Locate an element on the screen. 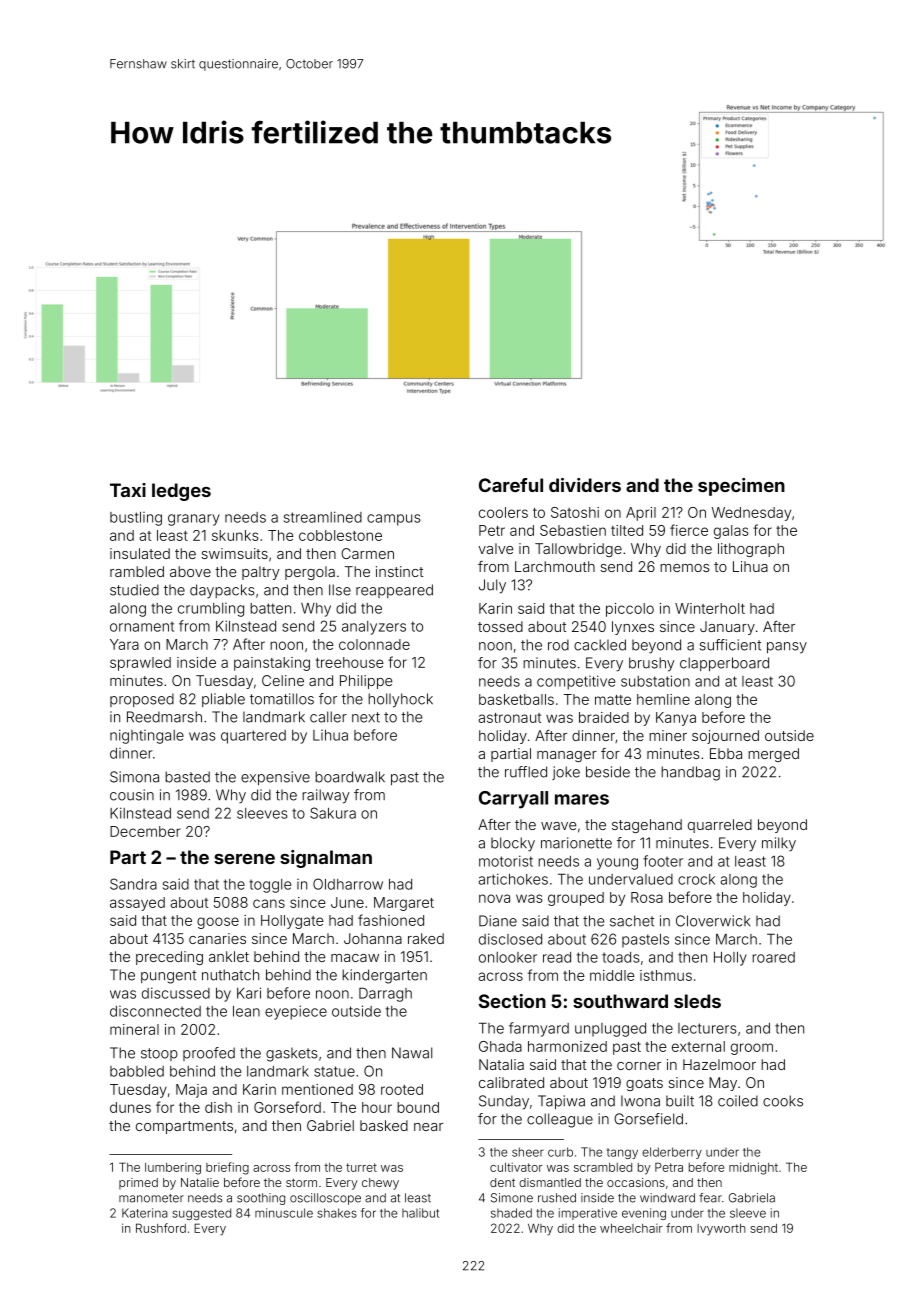 This screenshot has width=924, height=1308. suggested is located at coordinates (201, 1214).
